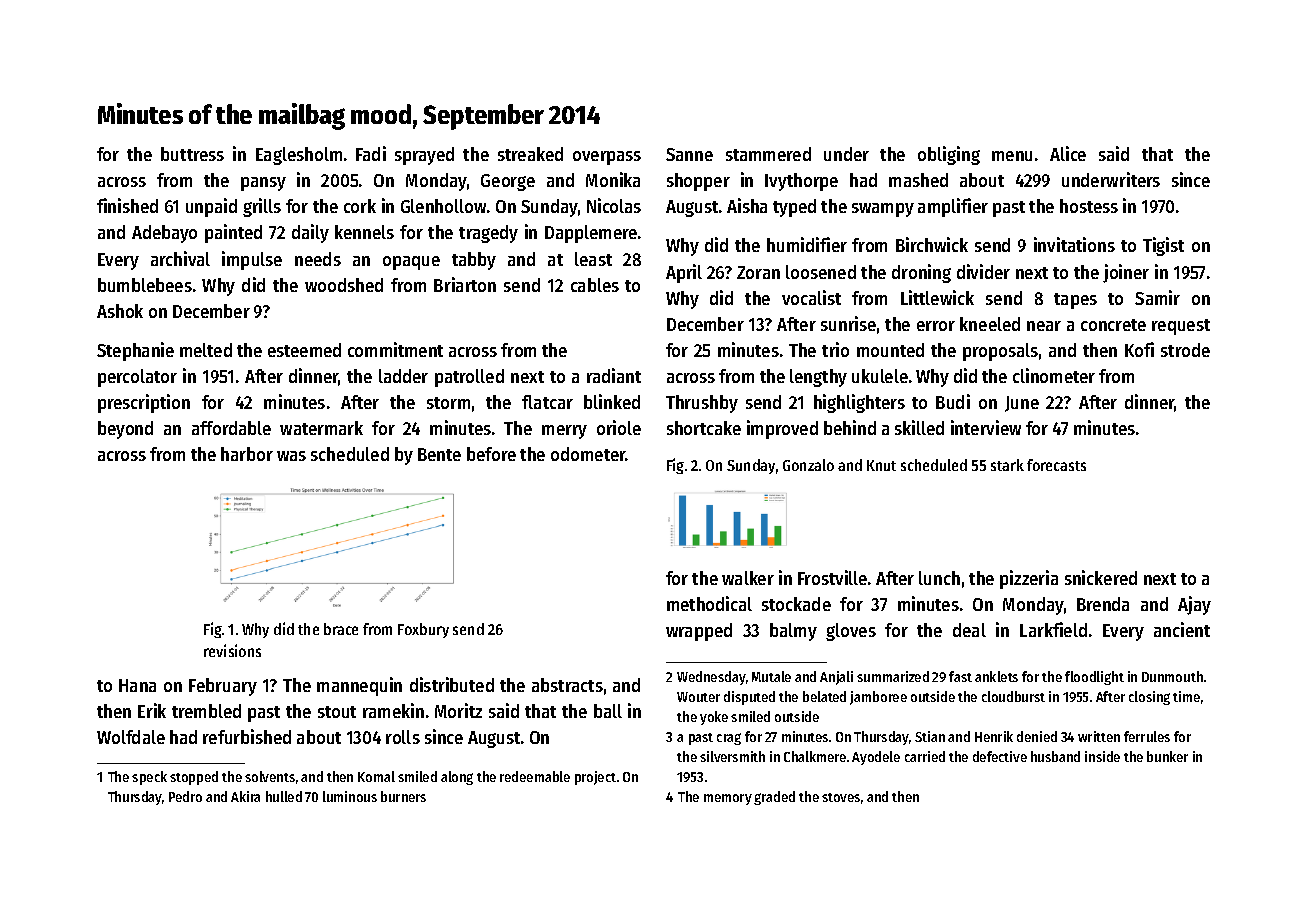 The width and height of the screenshot is (1308, 924). I want to click on Wouter, so click(698, 697).
